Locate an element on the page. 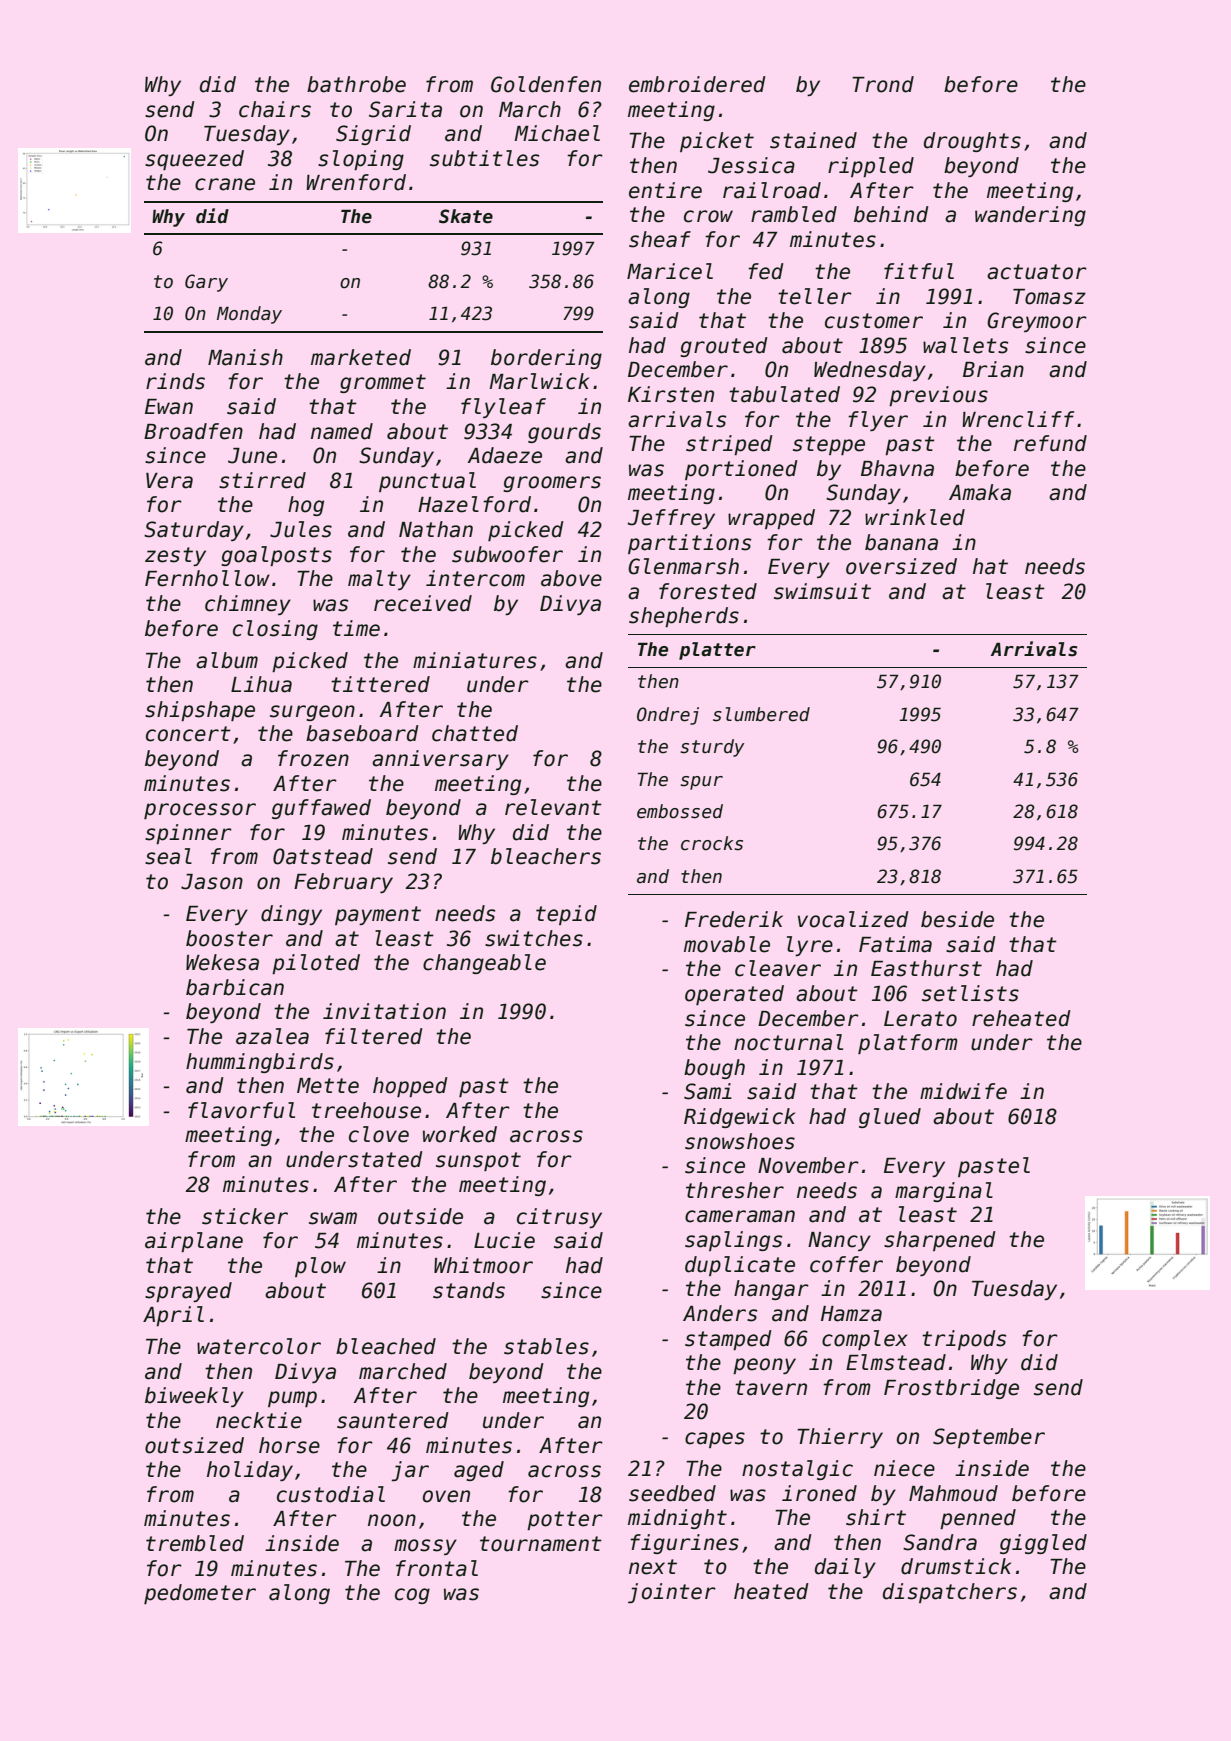 Image resolution: width=1231 pixels, height=1741 pixels. processor is located at coordinates (200, 811).
